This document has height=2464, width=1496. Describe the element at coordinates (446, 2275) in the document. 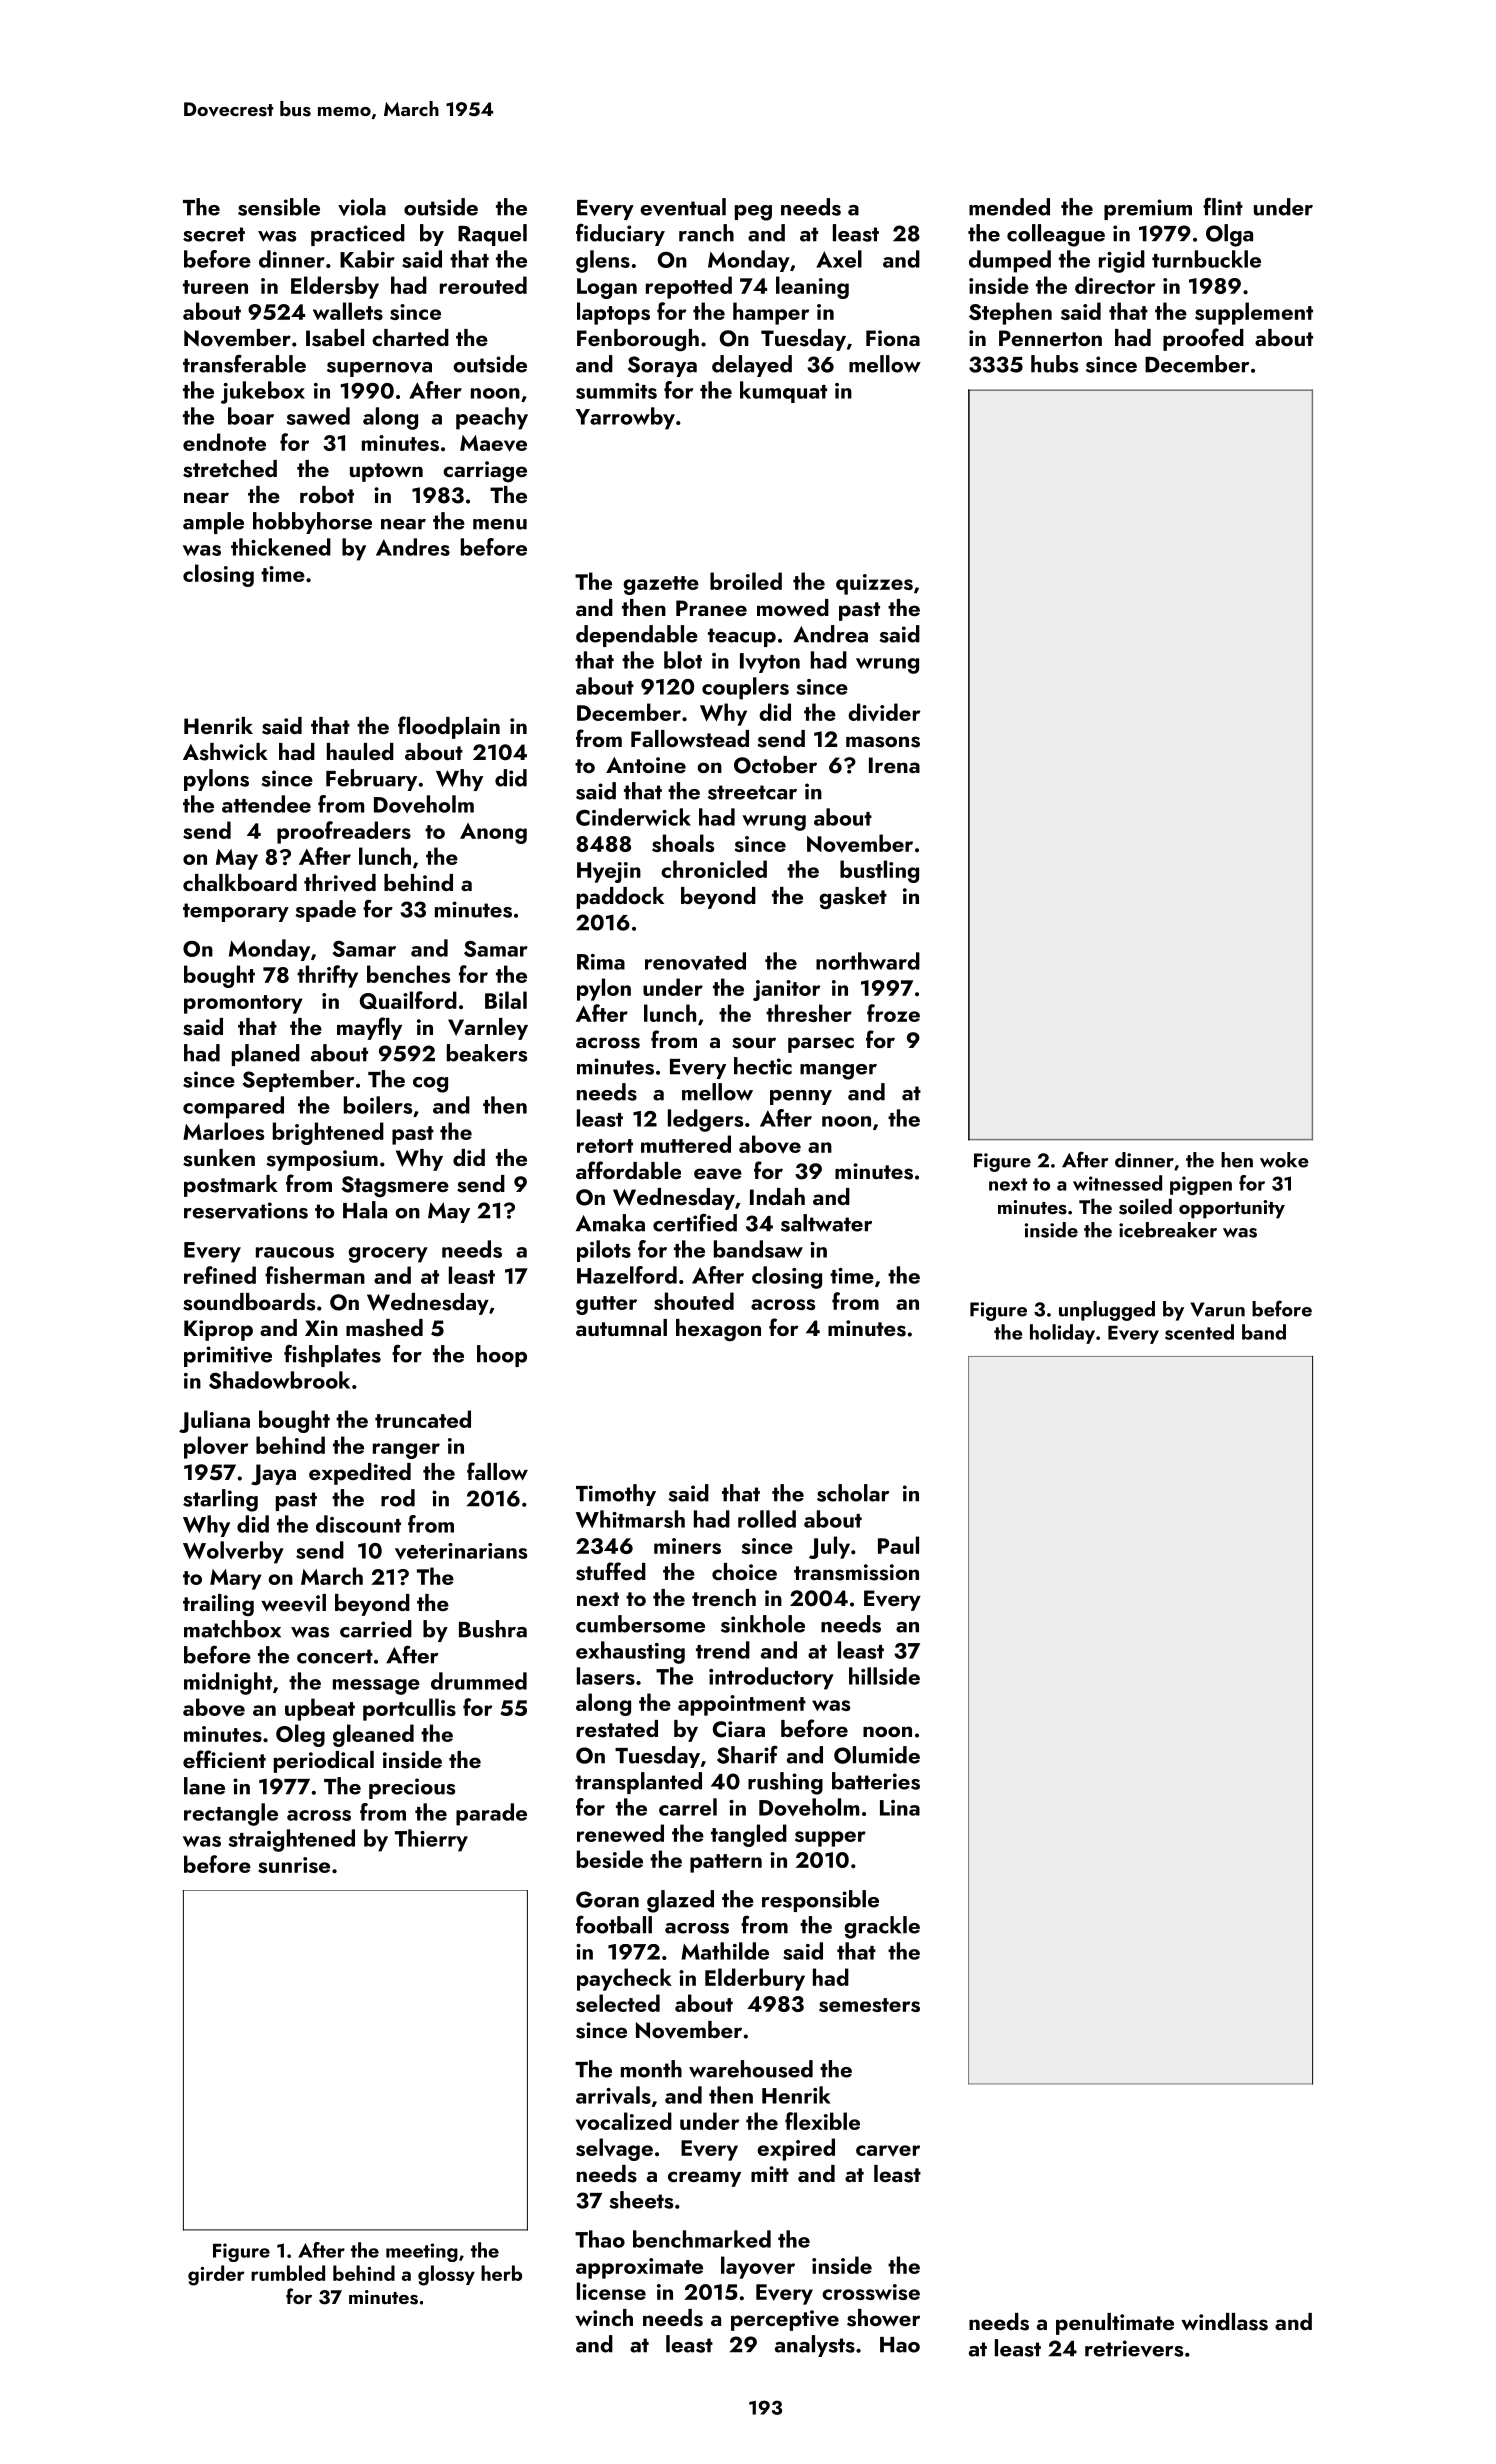

I see `glossy` at that location.
